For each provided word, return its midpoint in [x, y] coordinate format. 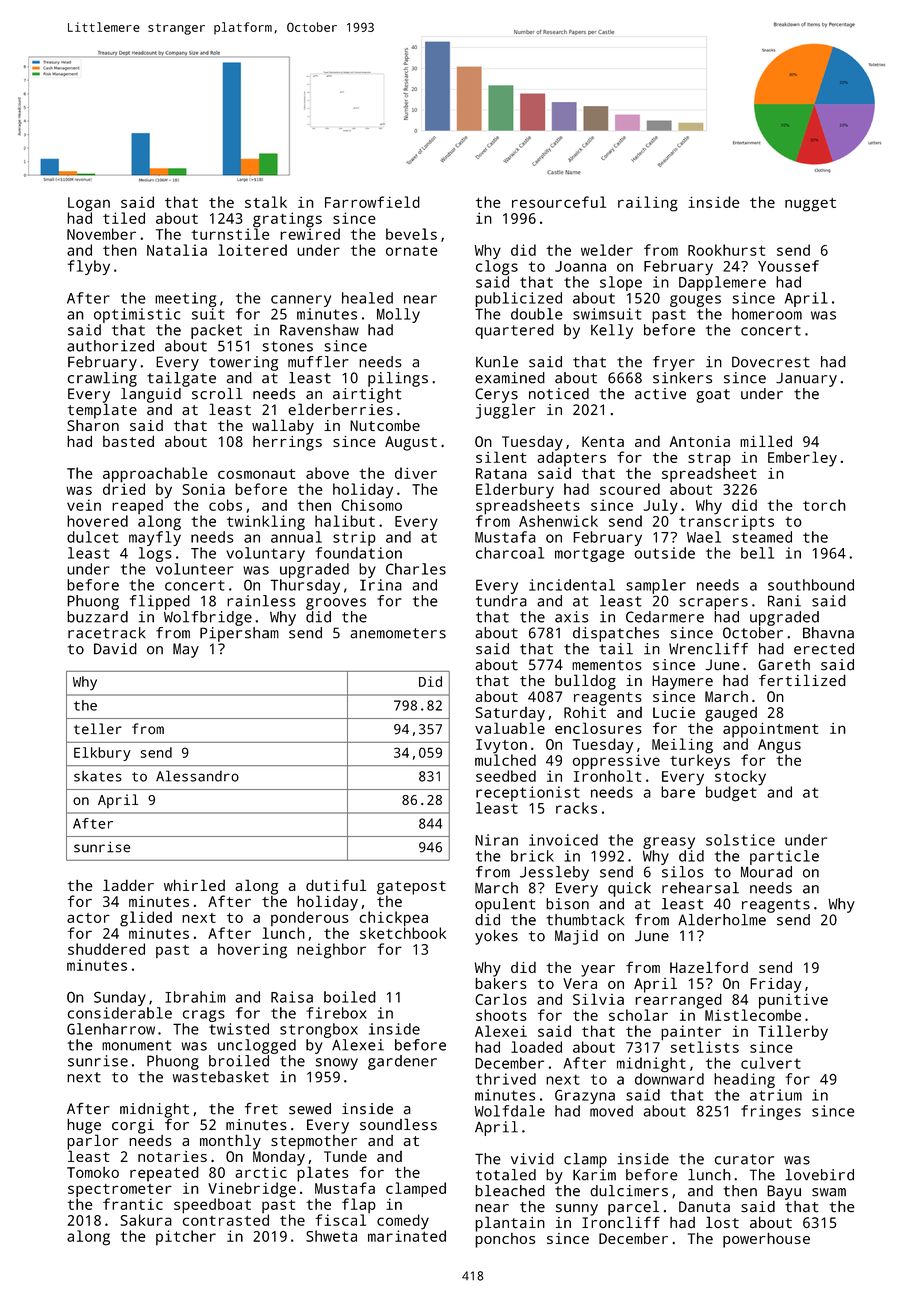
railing [648, 204]
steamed [762, 537]
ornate [411, 250]
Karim [594, 1175]
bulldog [585, 682]
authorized [110, 346]
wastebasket [221, 1077]
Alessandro [197, 776]
